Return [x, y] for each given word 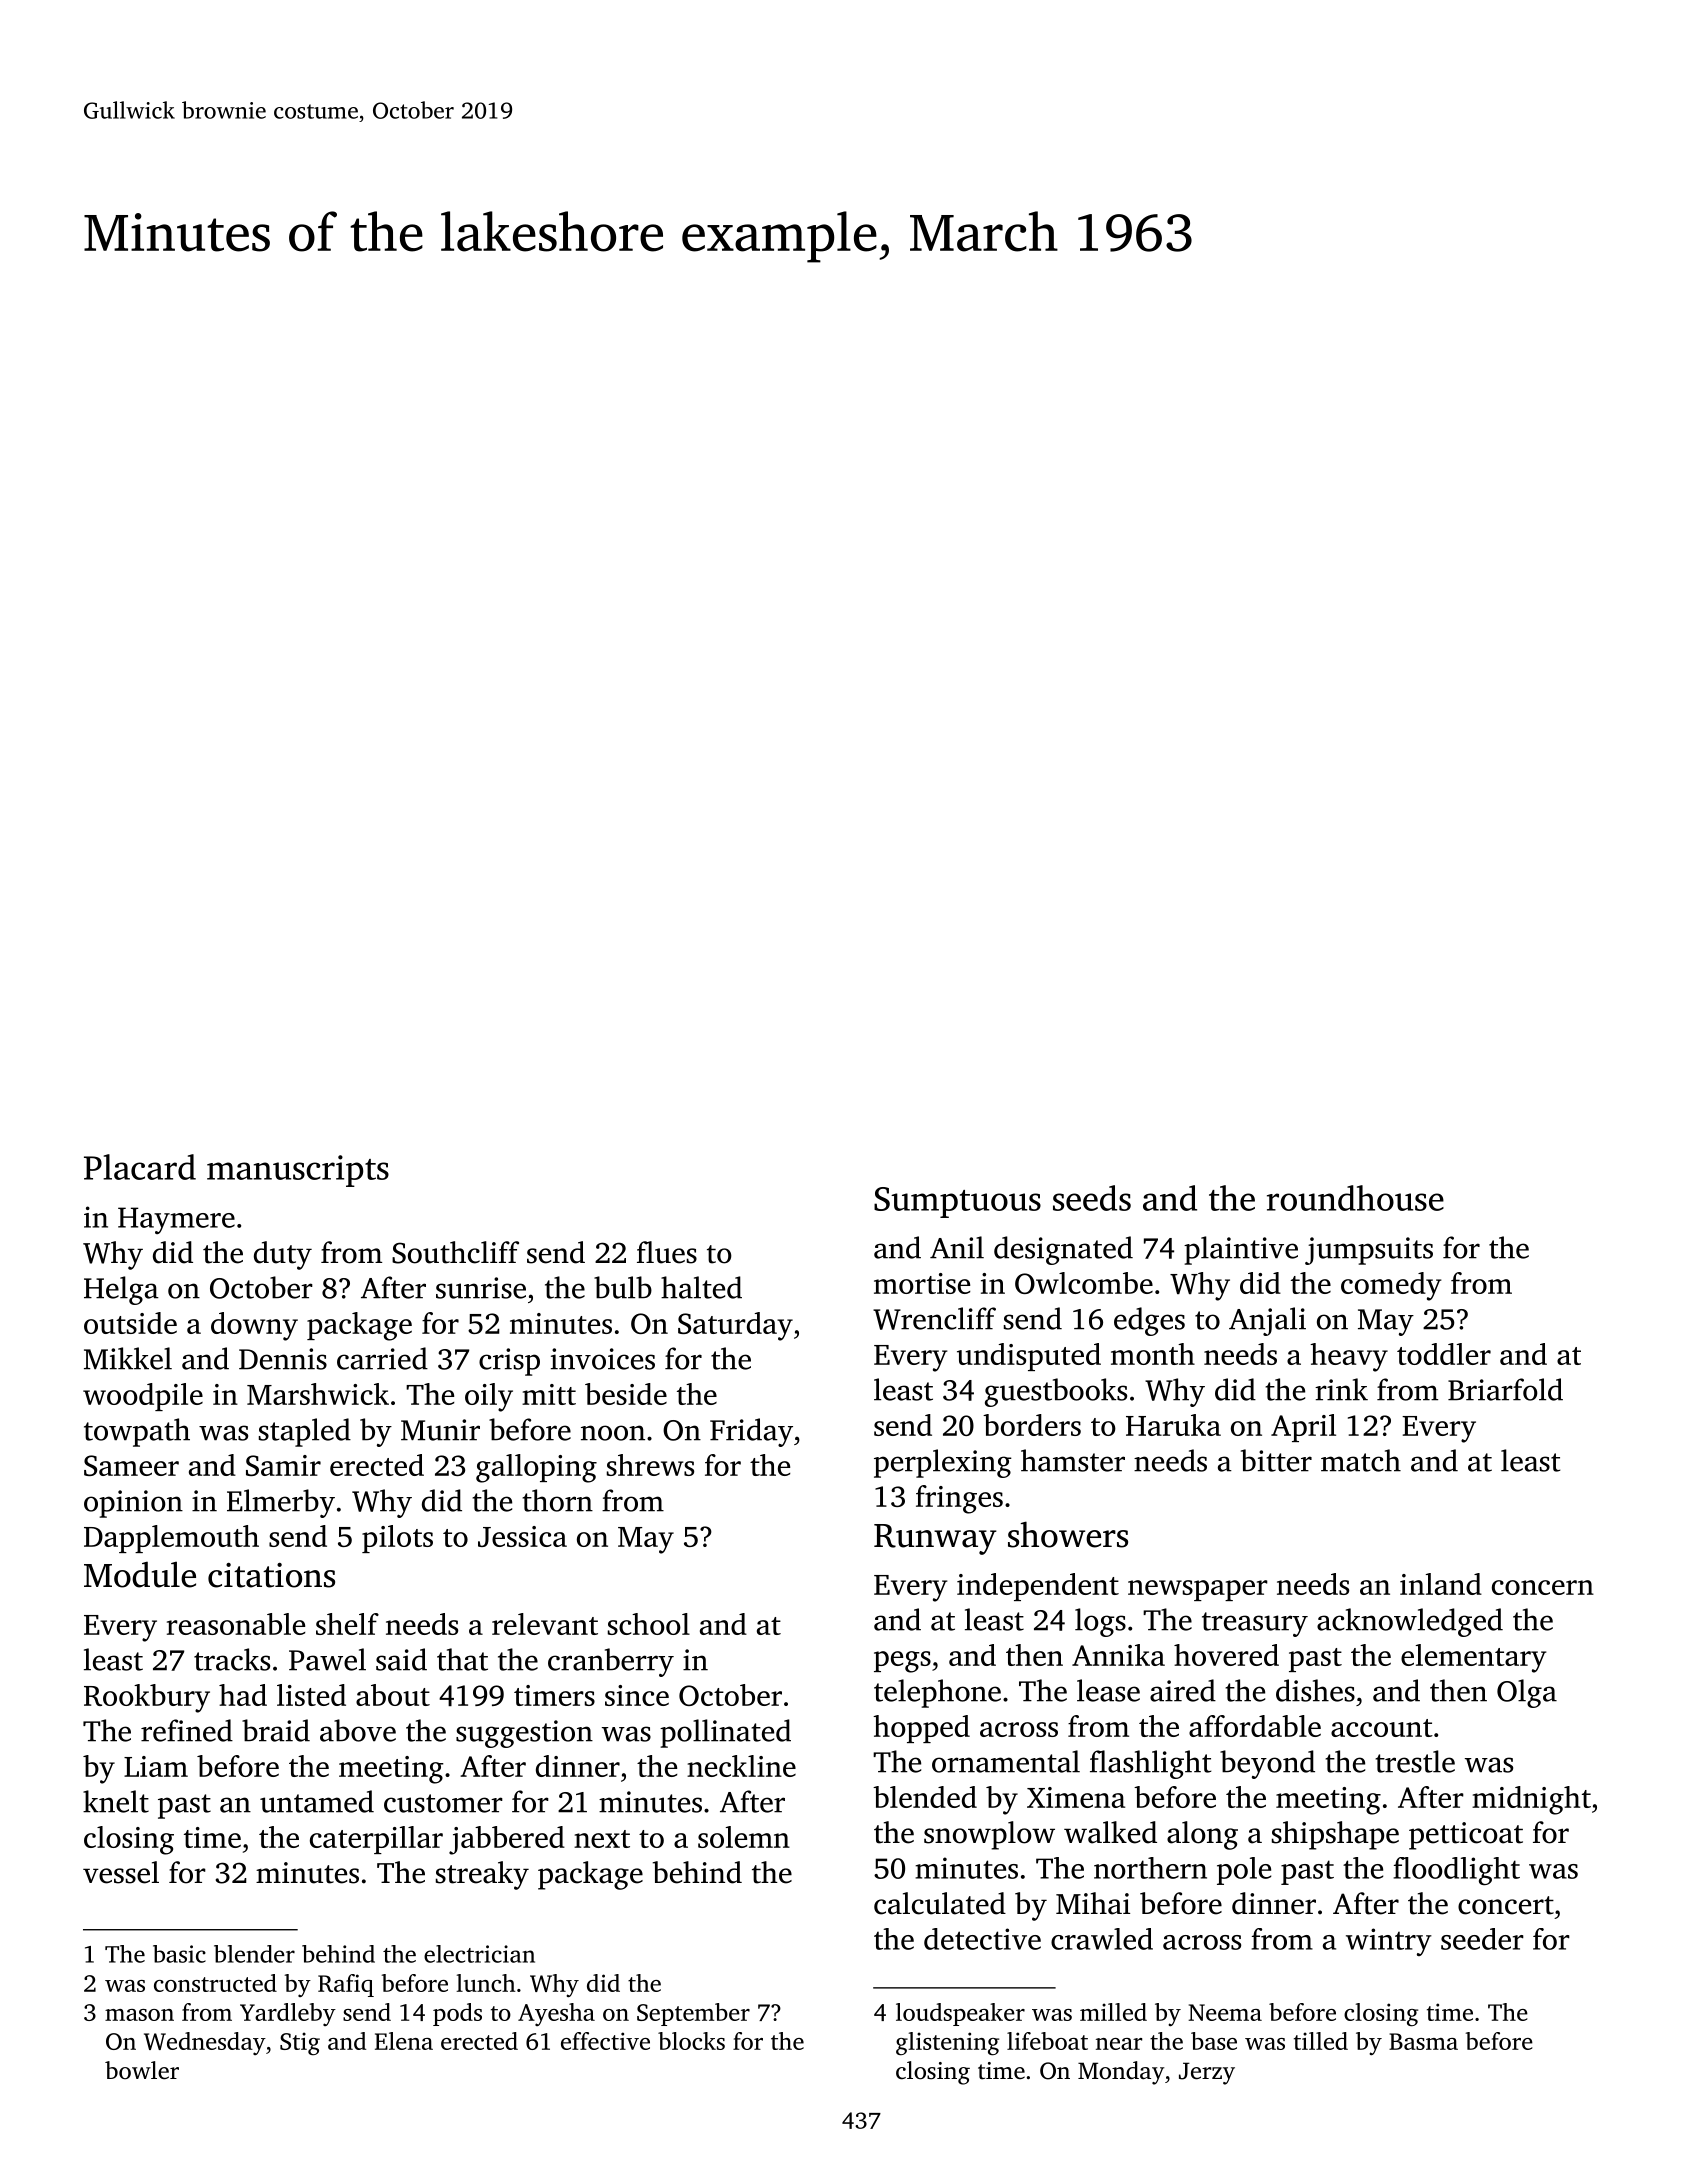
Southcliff [455, 1252]
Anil [957, 1247]
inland [1441, 1584]
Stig [300, 2043]
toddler [1444, 1354]
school [649, 1624]
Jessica [522, 1536]
